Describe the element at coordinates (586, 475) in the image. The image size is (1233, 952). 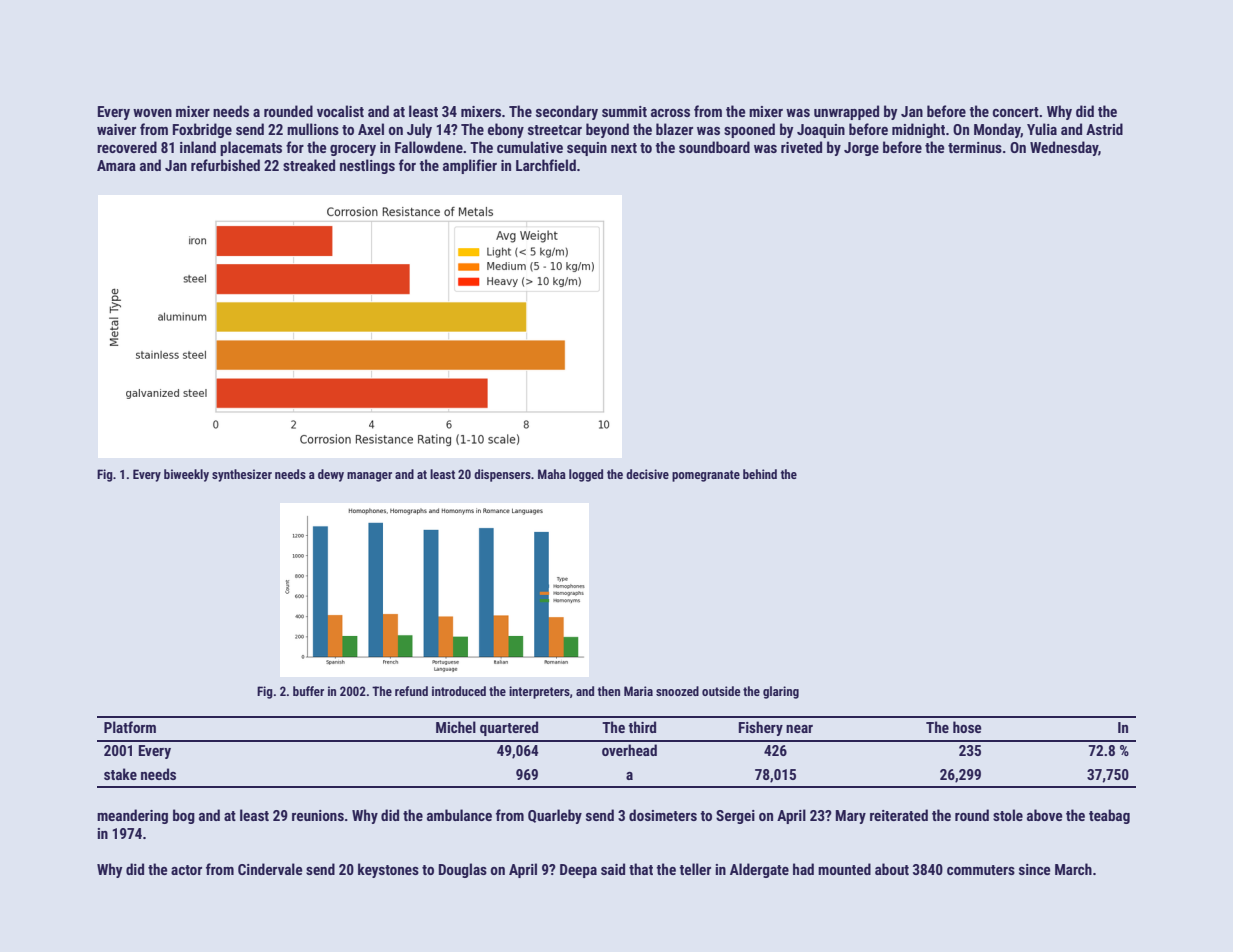
I see `logged` at that location.
